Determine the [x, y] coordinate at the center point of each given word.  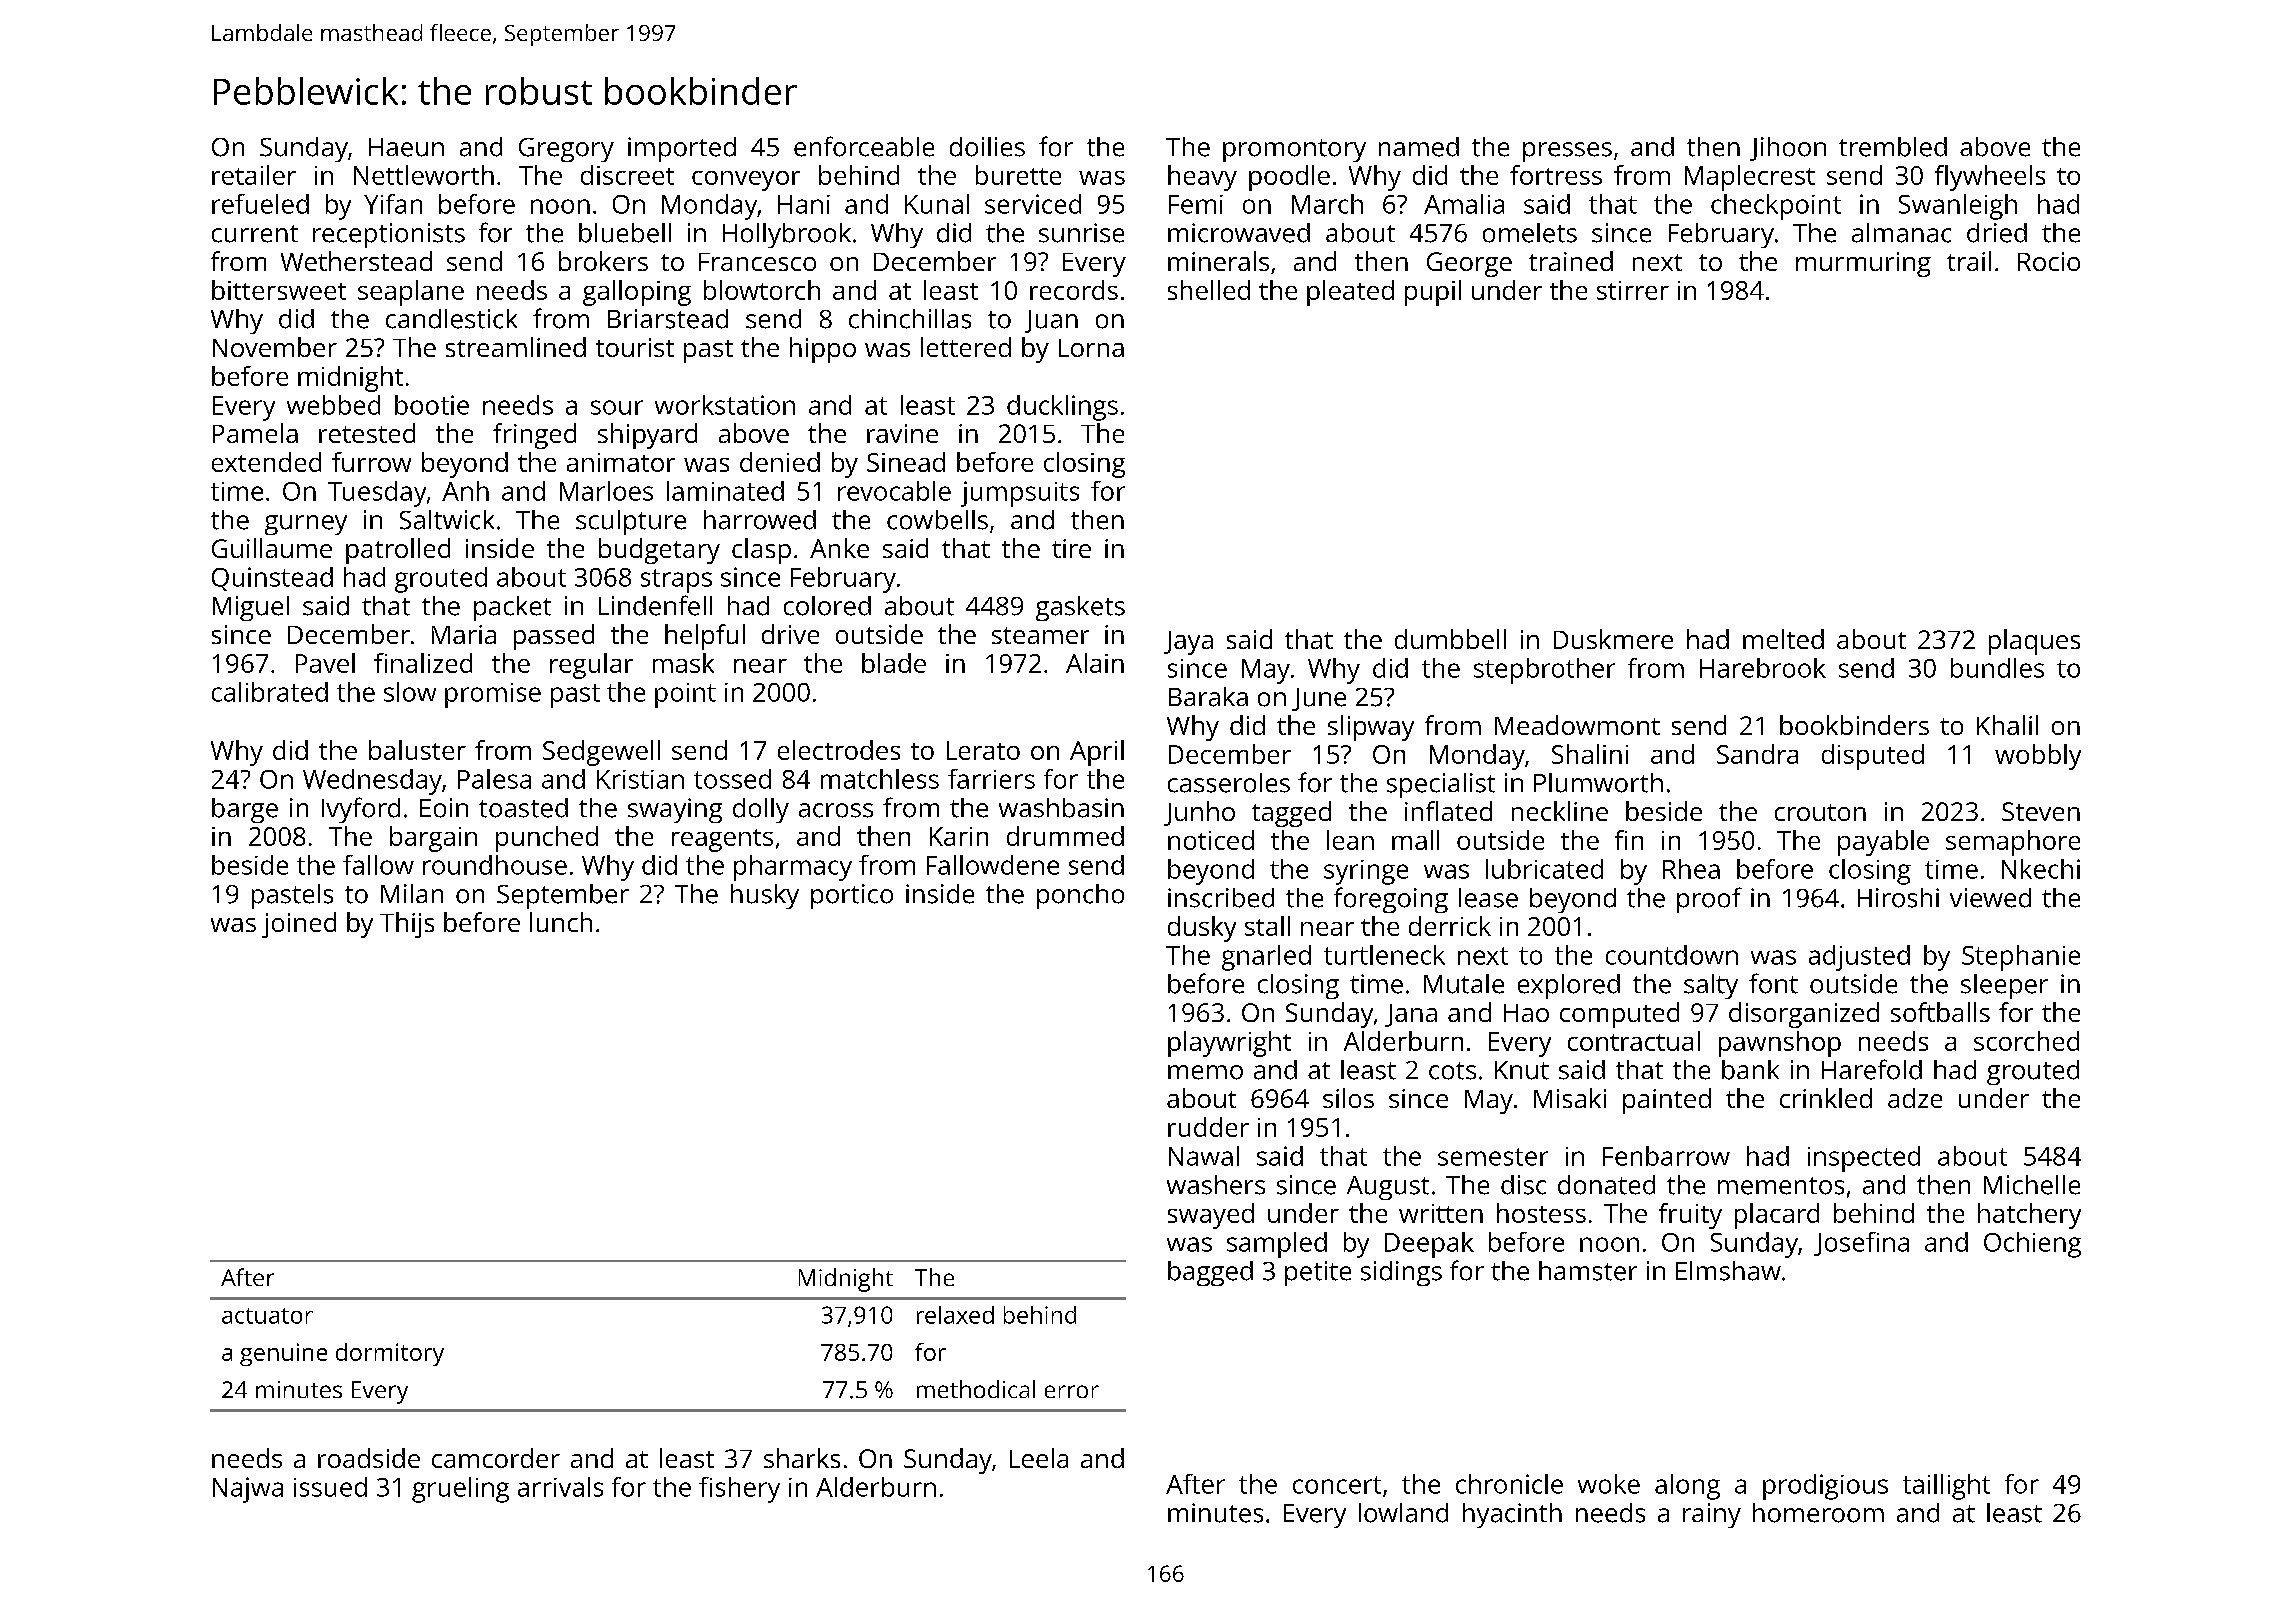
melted [1783, 639]
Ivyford [361, 810]
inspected [1864, 1159]
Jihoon [1788, 149]
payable [1883, 843]
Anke [839, 548]
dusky [1202, 929]
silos [1348, 1098]
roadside [369, 1458]
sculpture [631, 522]
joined [299, 925]
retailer [254, 175]
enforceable [864, 146]
